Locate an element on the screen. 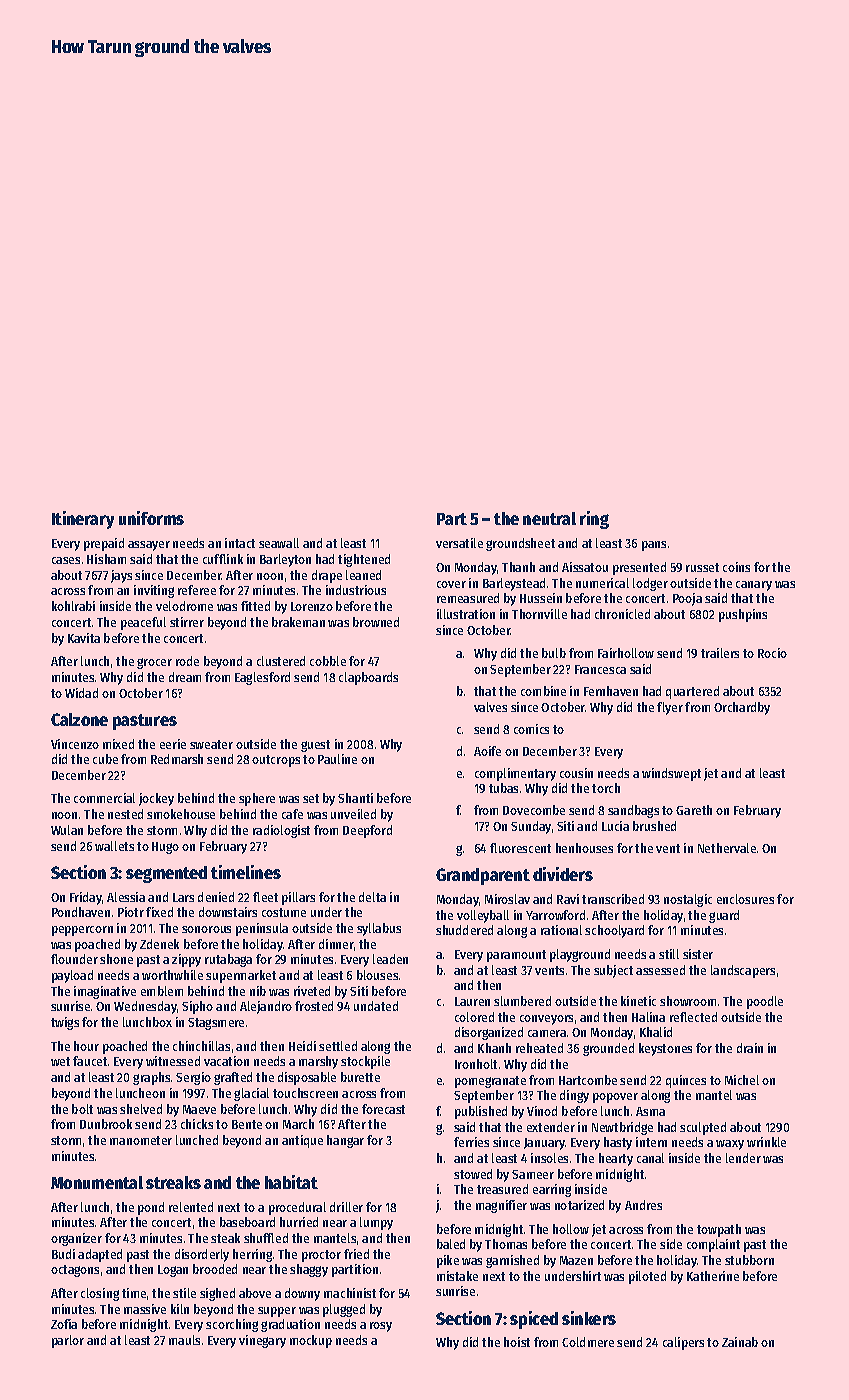 The image size is (849, 1400). fixed is located at coordinates (159, 912).
